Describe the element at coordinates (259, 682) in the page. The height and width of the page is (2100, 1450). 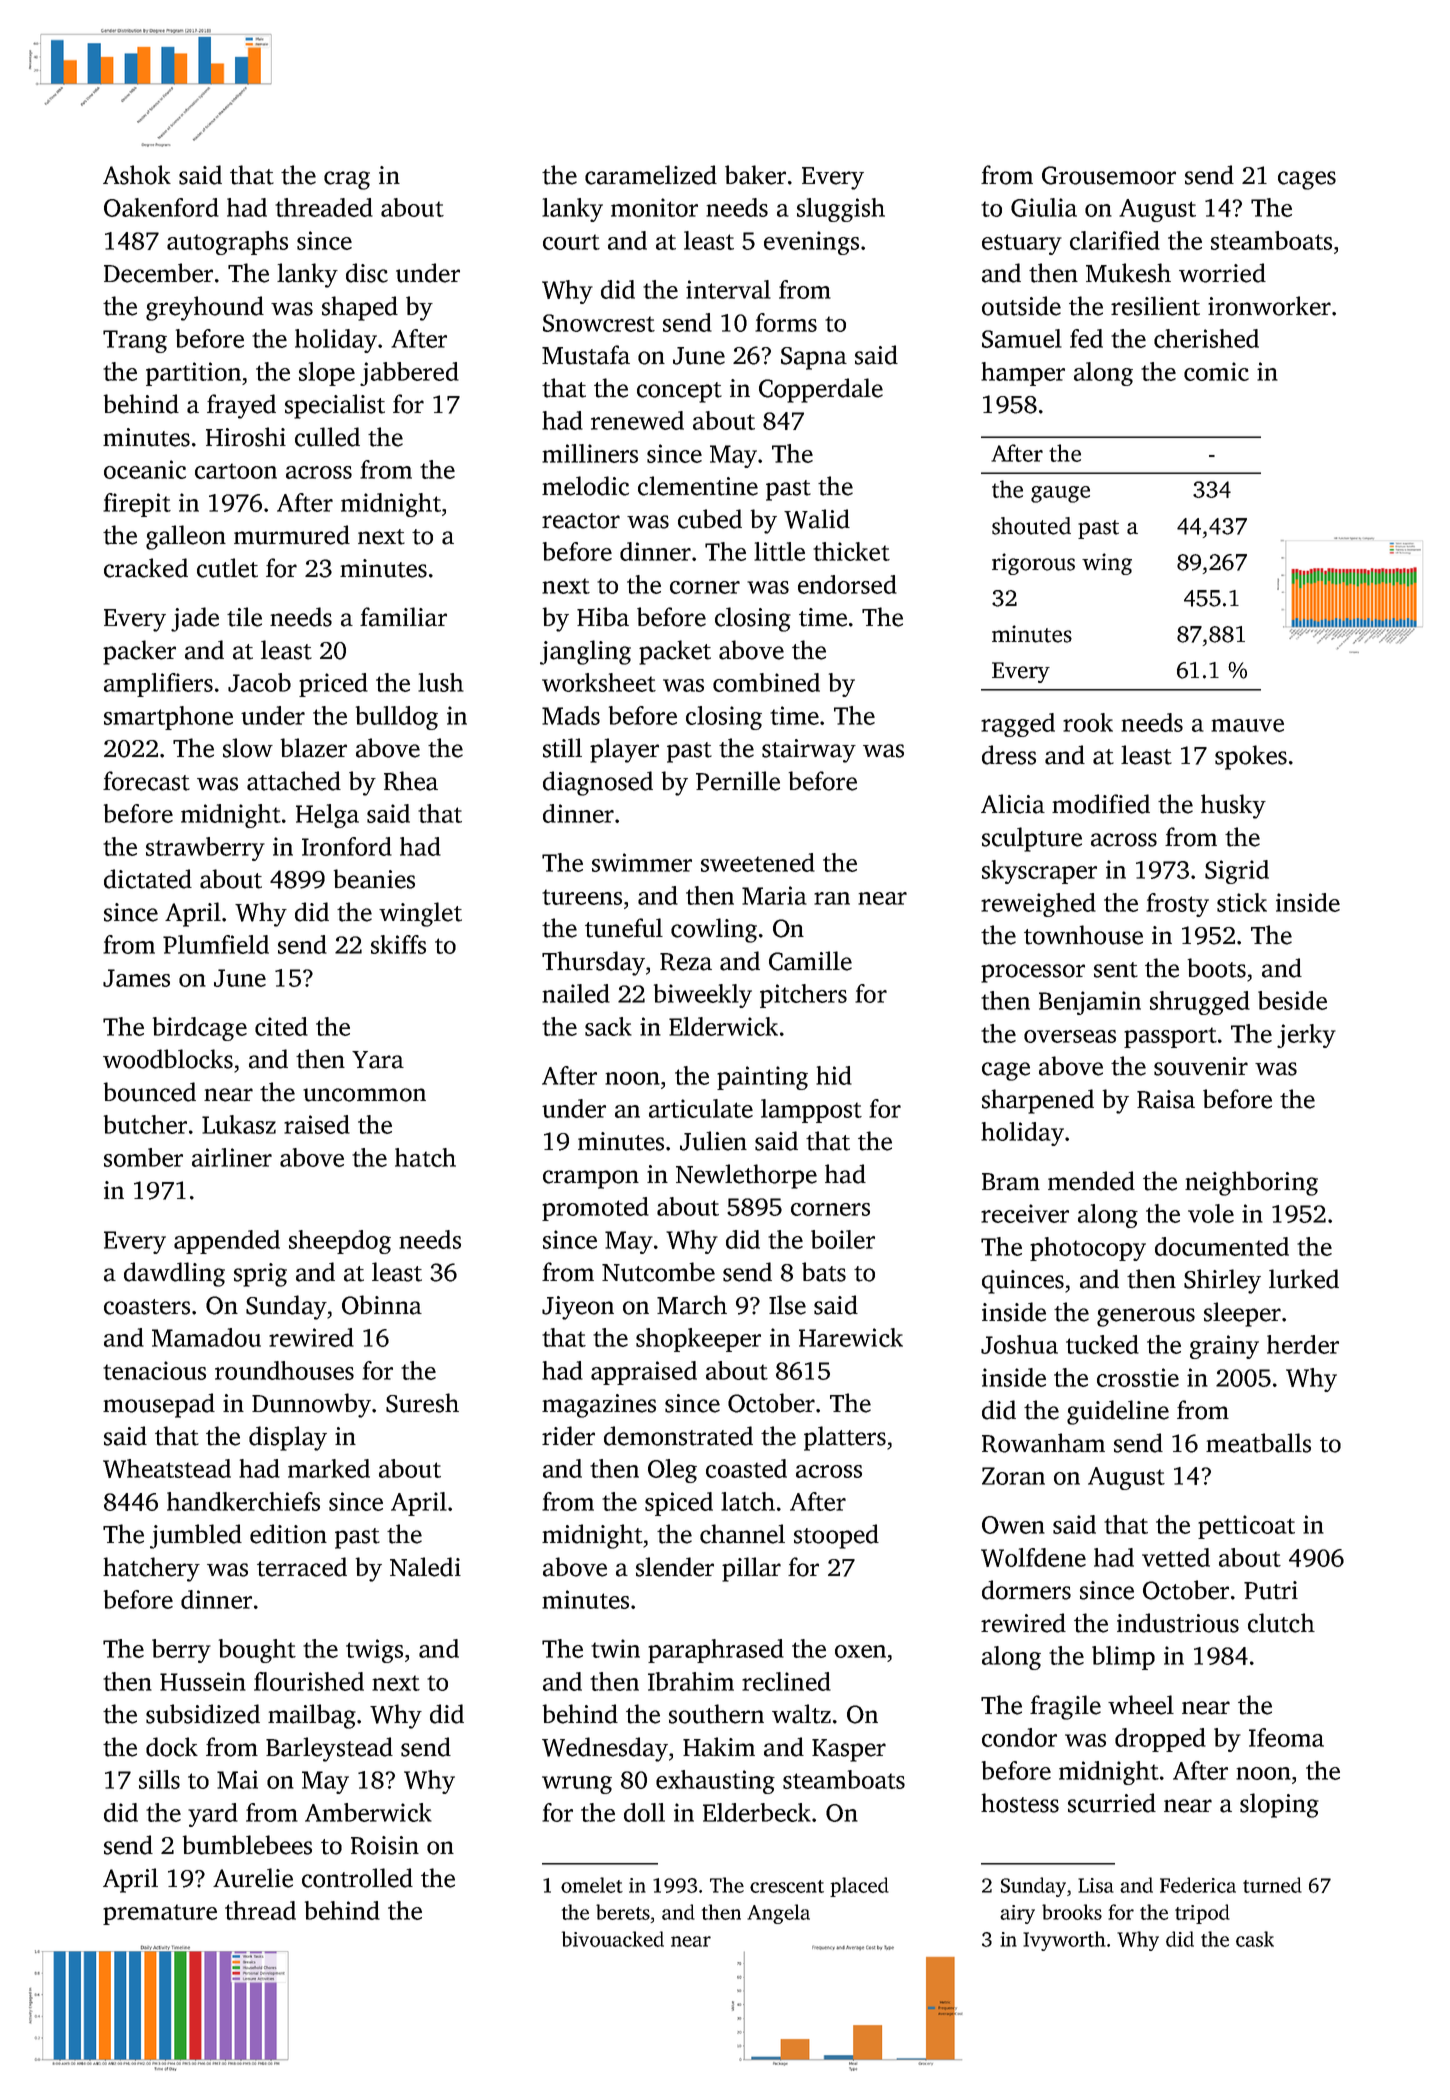
I see `Jacob` at that location.
